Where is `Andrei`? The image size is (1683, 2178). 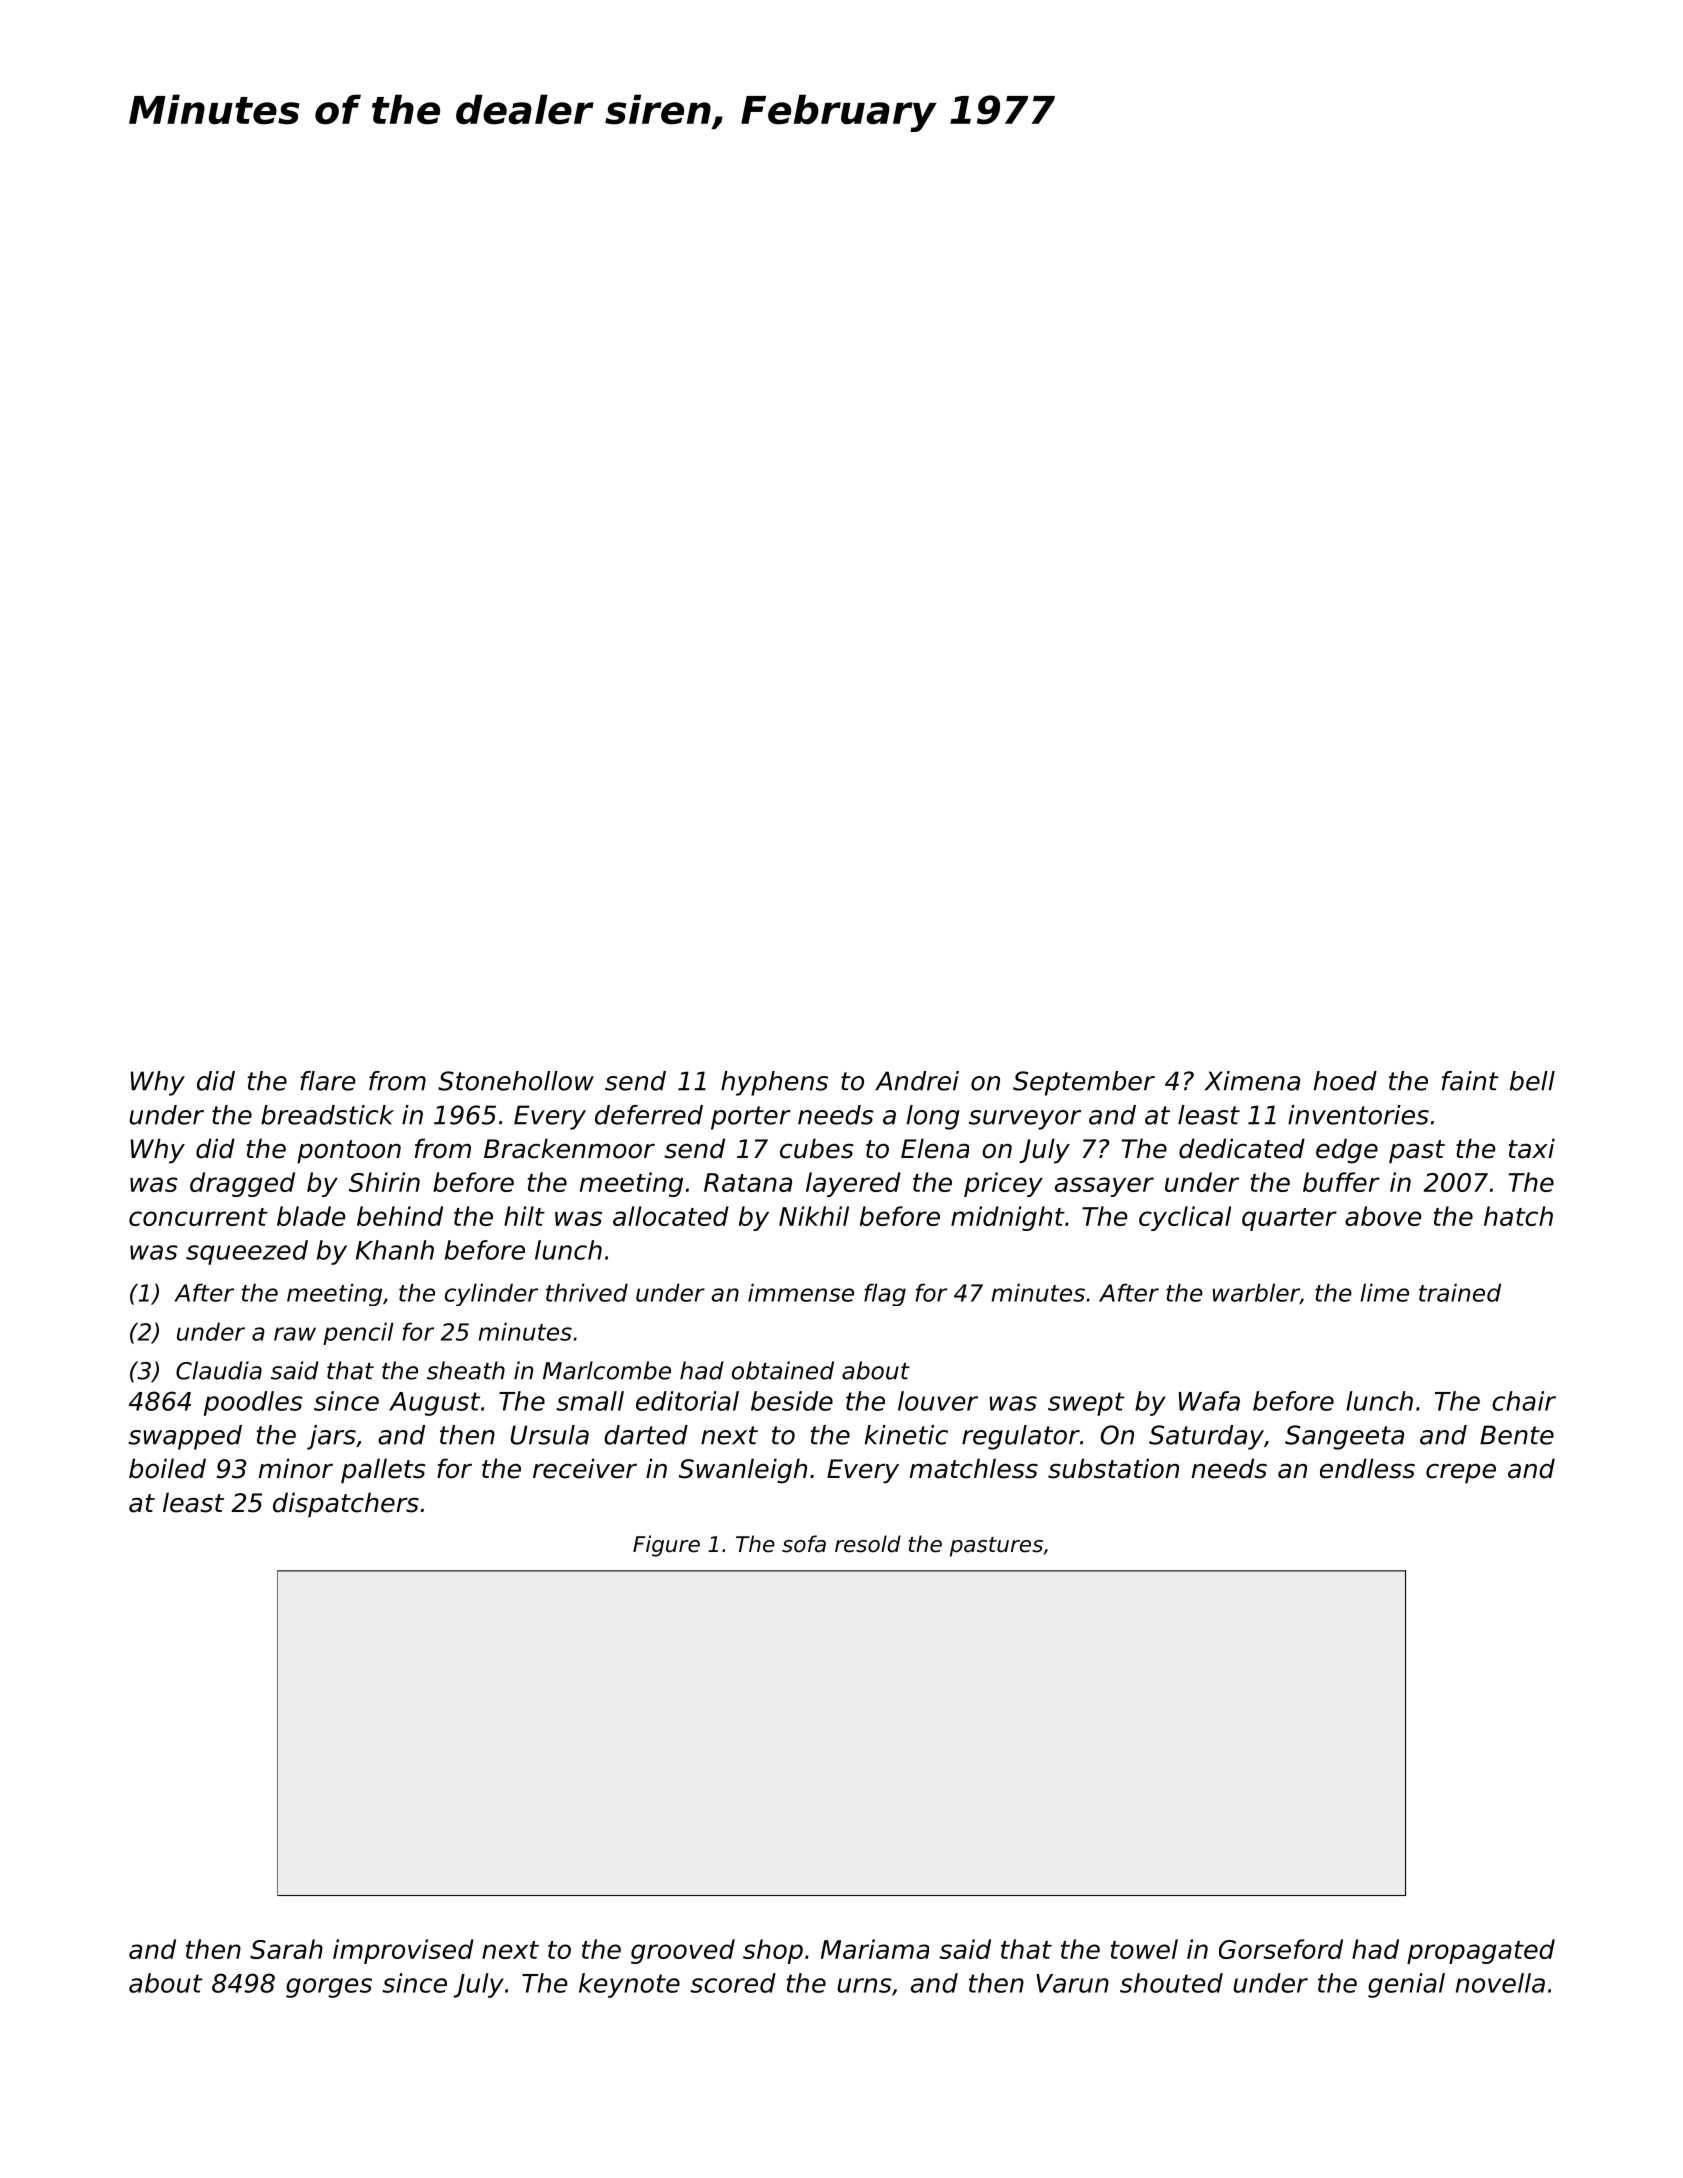 Andrei is located at coordinates (917, 1081).
